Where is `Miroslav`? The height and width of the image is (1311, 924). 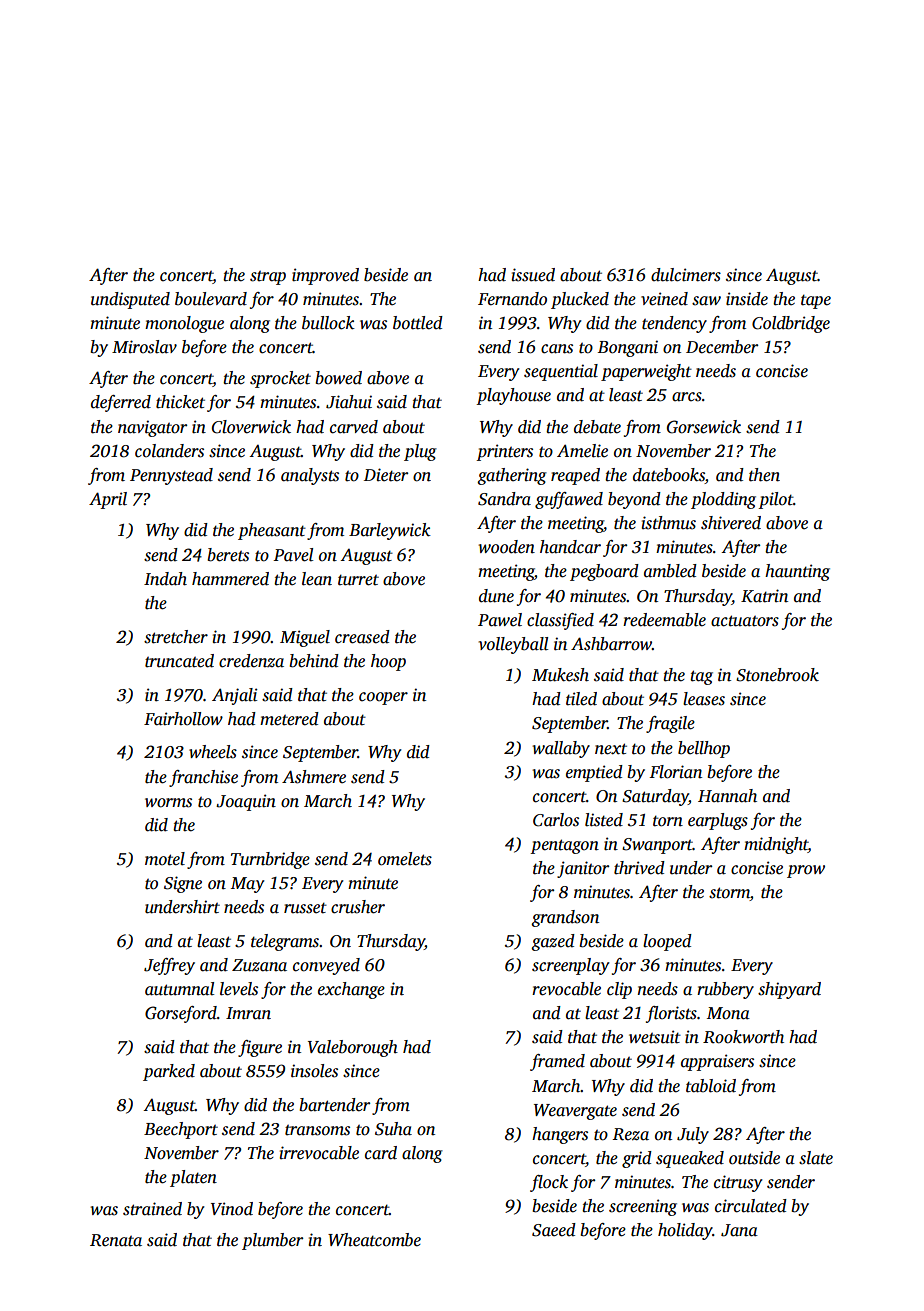
Miroslav is located at coordinates (144, 347).
